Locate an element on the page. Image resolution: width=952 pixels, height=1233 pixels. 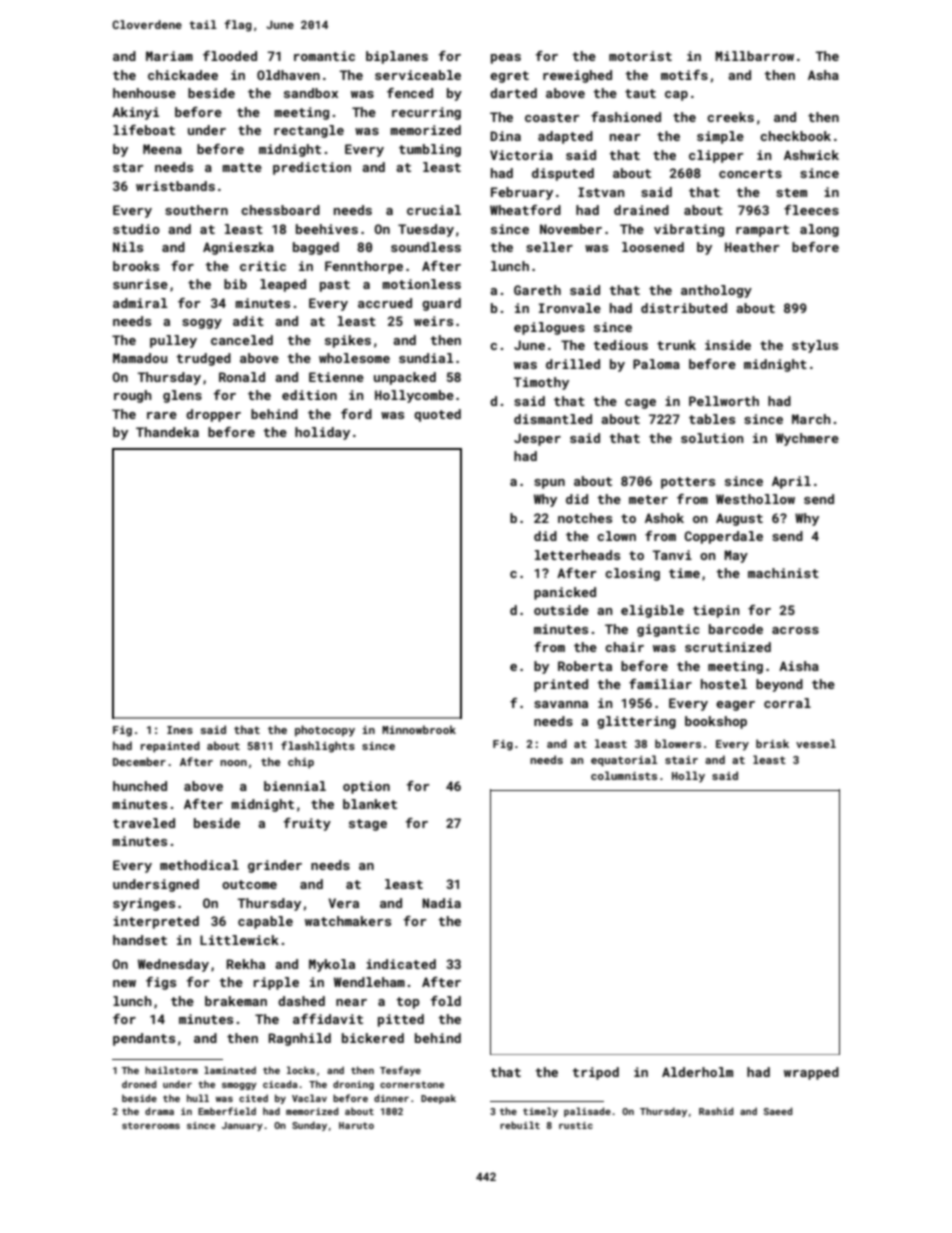
stylus is located at coordinates (815, 346).
